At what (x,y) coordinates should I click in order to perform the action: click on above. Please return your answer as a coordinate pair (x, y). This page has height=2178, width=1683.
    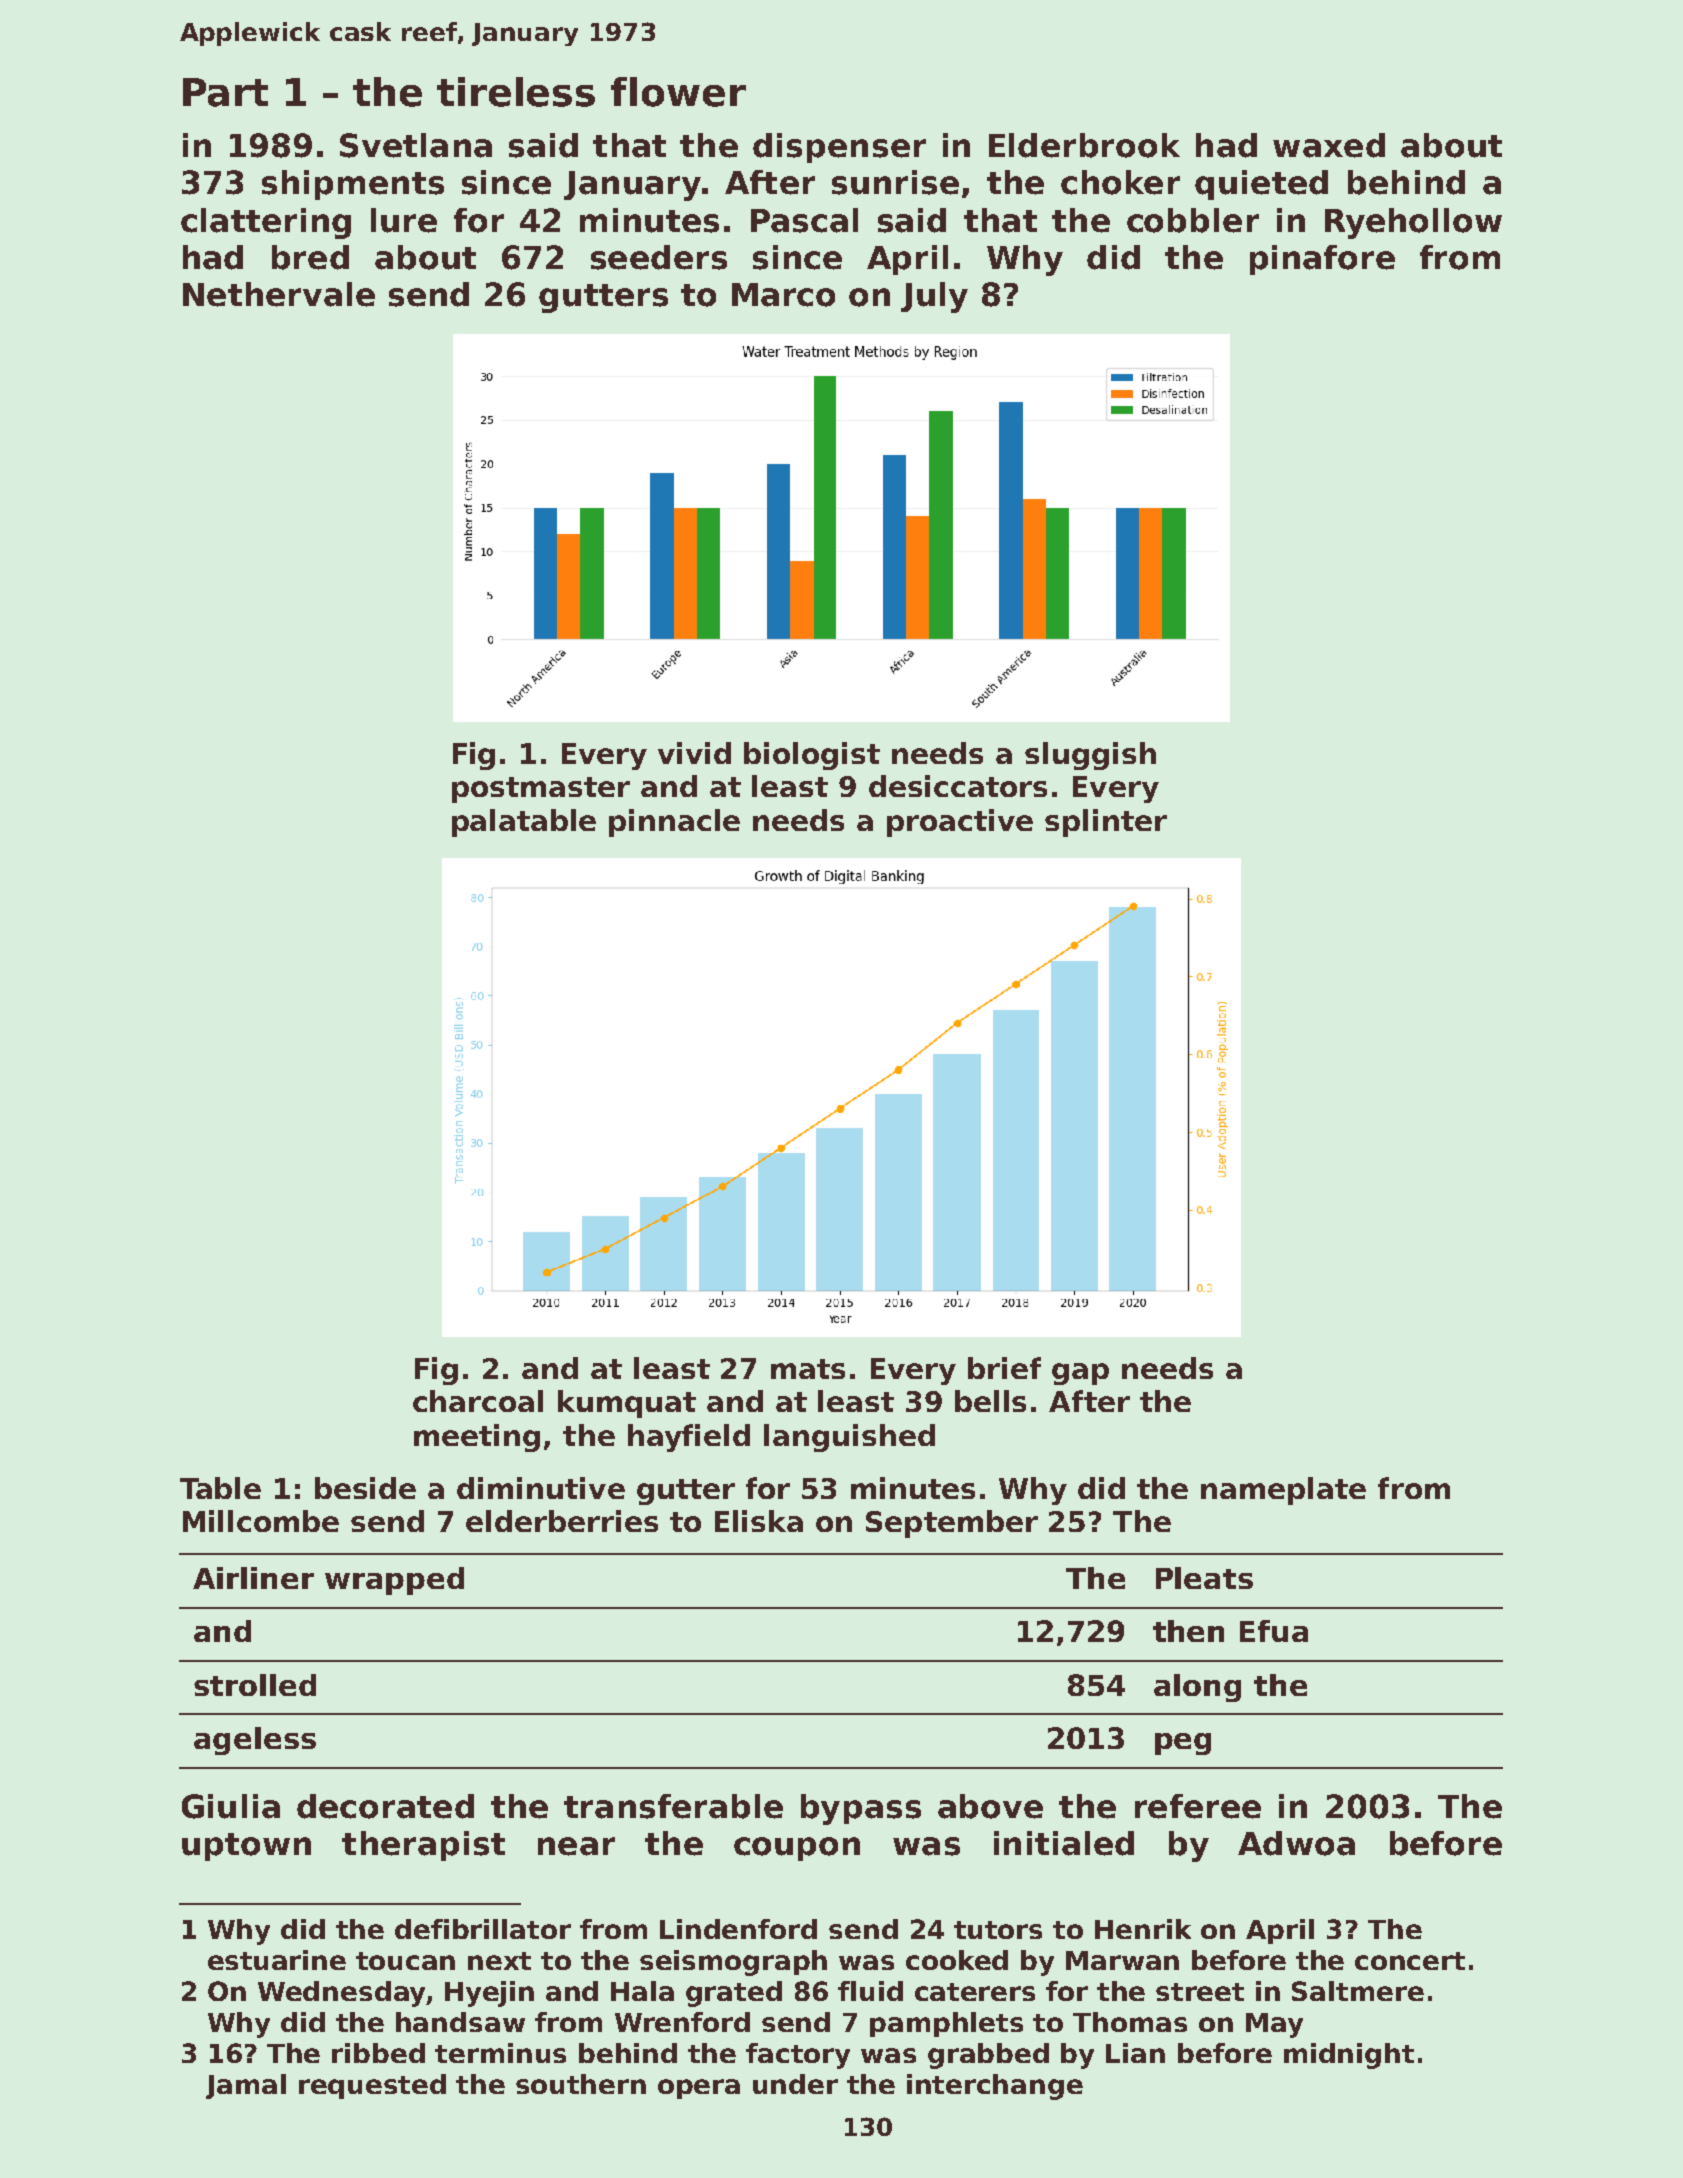
    Looking at the image, I should click on (990, 1806).
